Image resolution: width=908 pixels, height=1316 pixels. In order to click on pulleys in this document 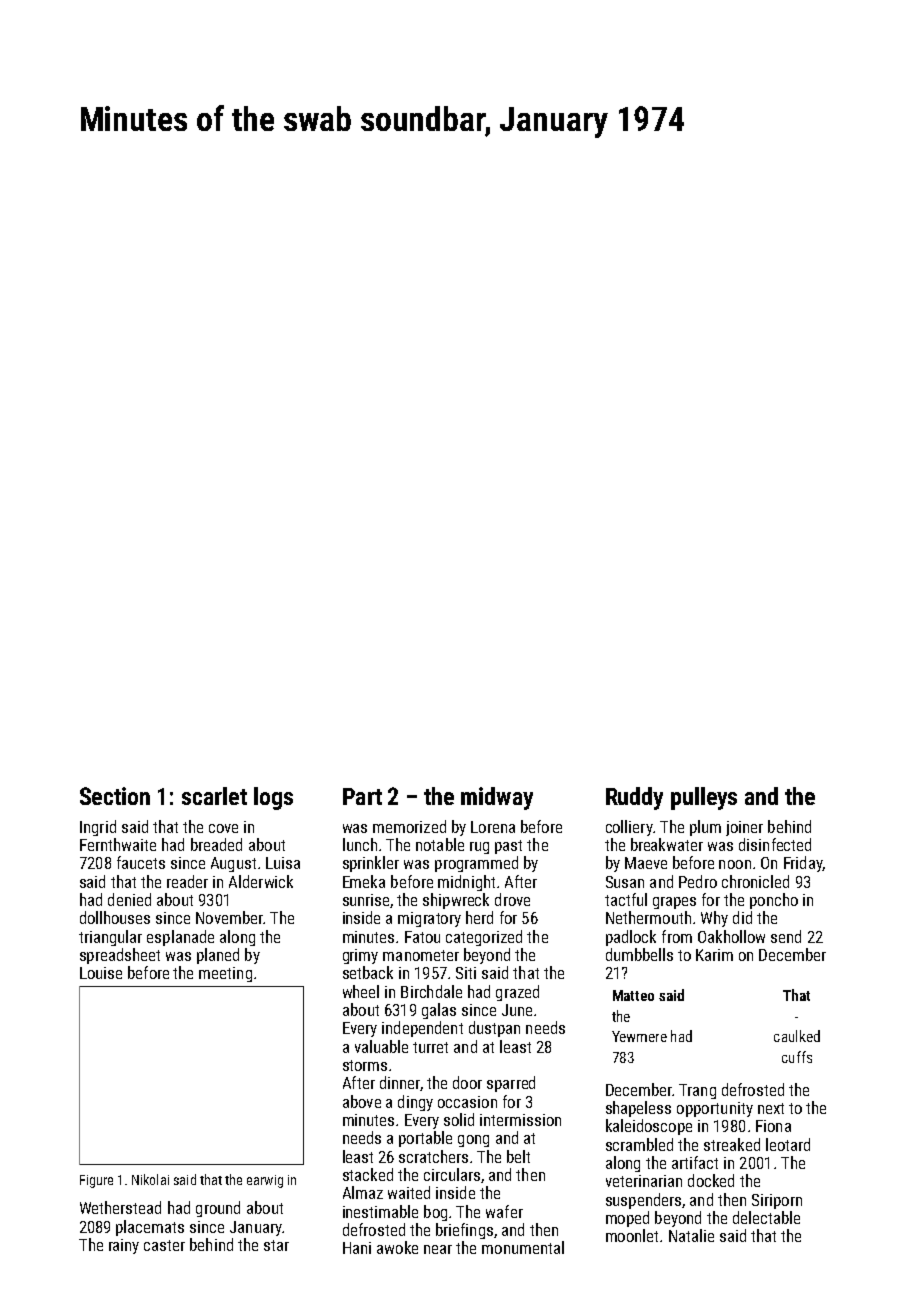, I will do `click(704, 798)`.
